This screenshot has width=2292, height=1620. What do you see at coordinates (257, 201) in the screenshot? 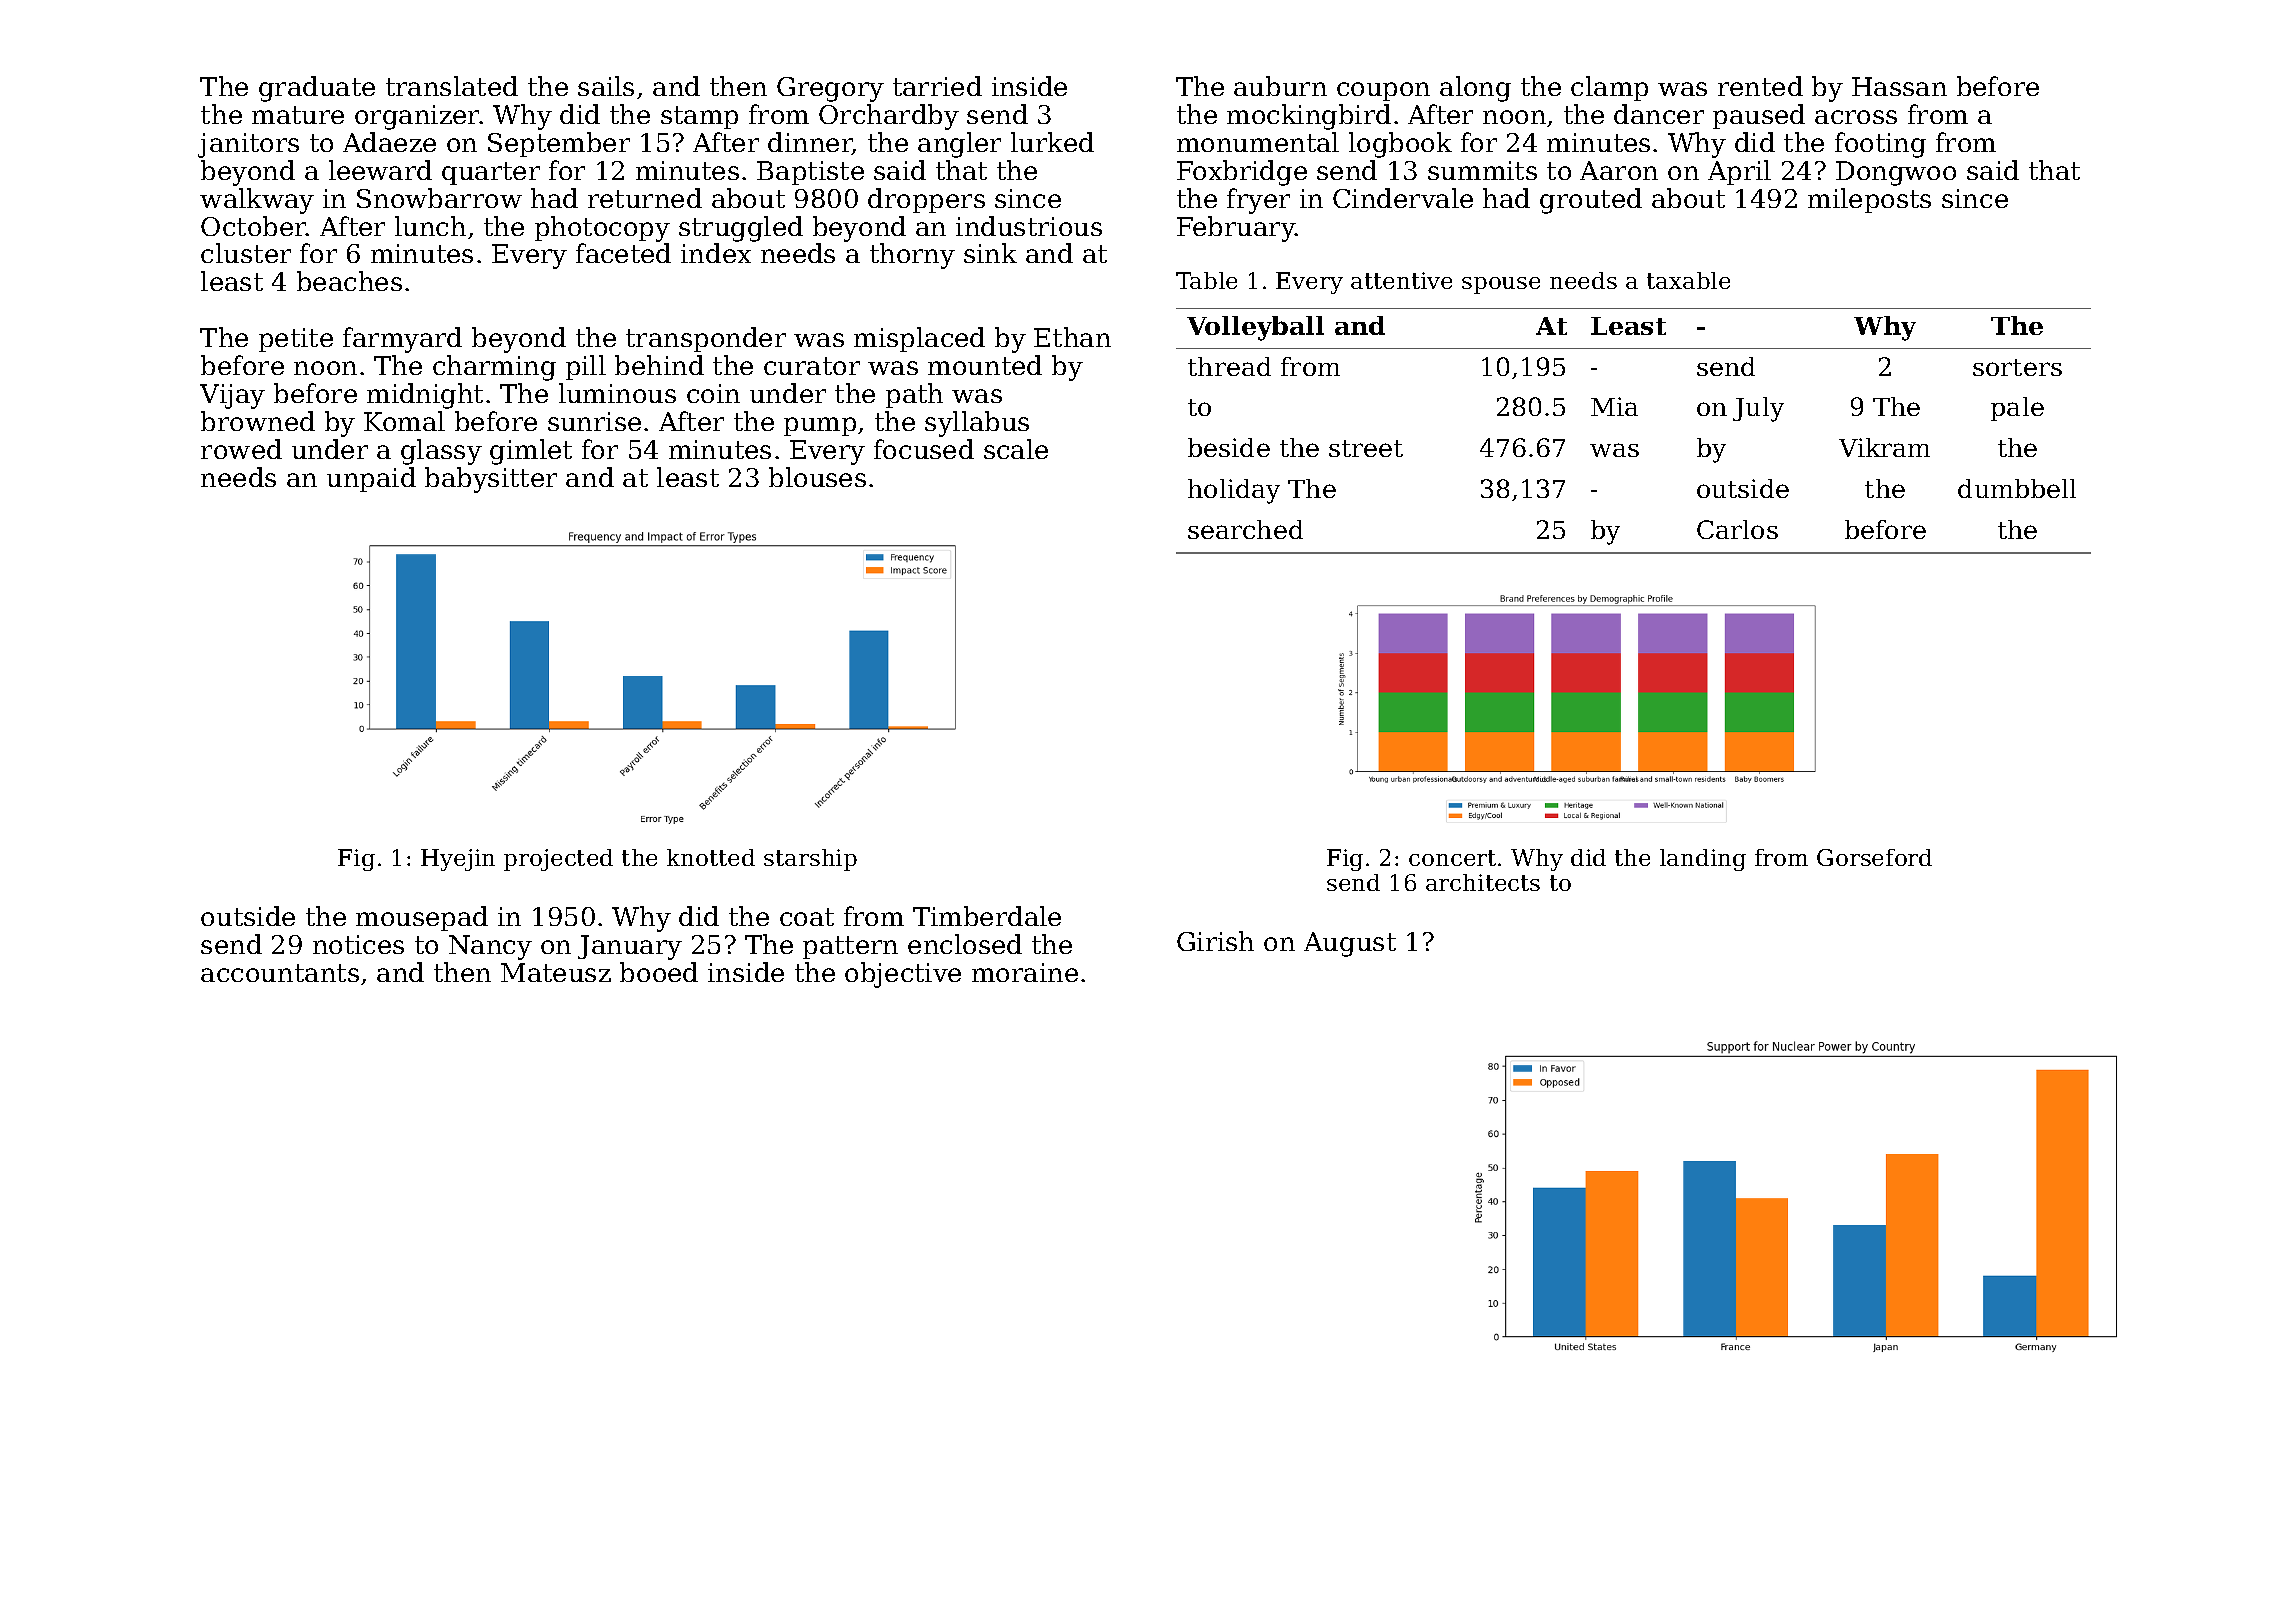
I see `walkway` at bounding box center [257, 201].
